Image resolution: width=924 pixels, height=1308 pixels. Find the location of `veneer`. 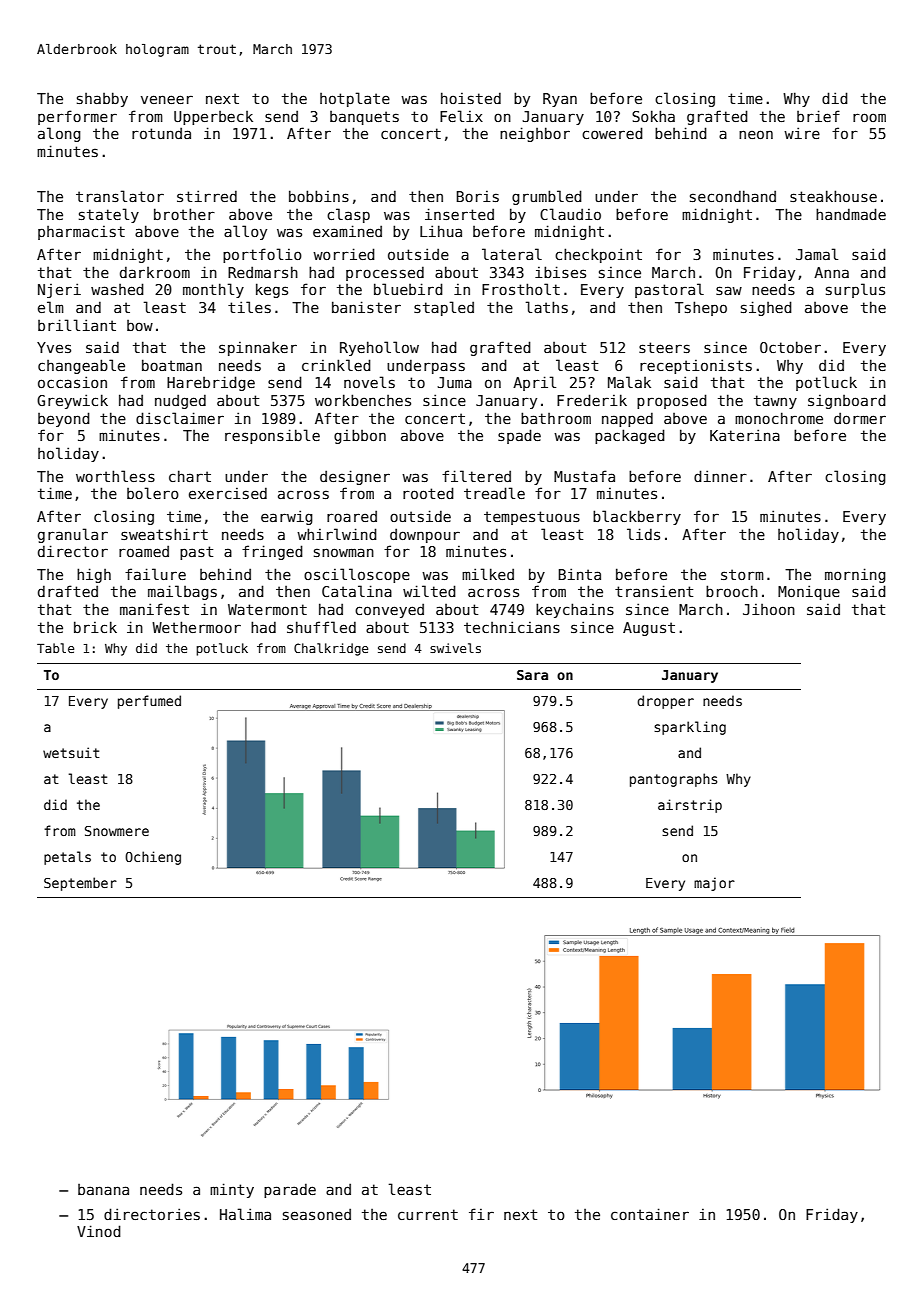

veneer is located at coordinates (167, 99).
